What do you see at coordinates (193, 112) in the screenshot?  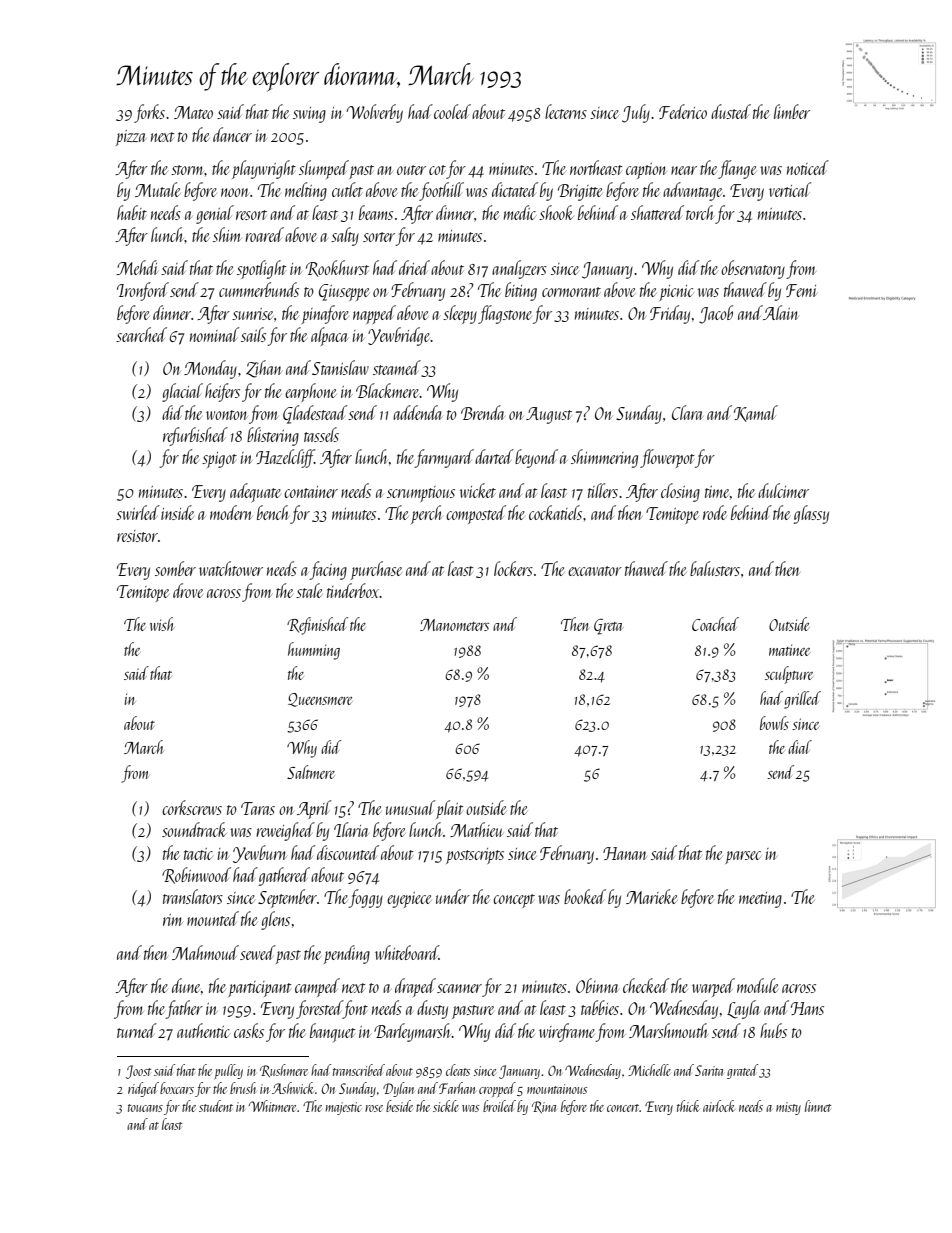 I see `Mateo` at bounding box center [193, 112].
